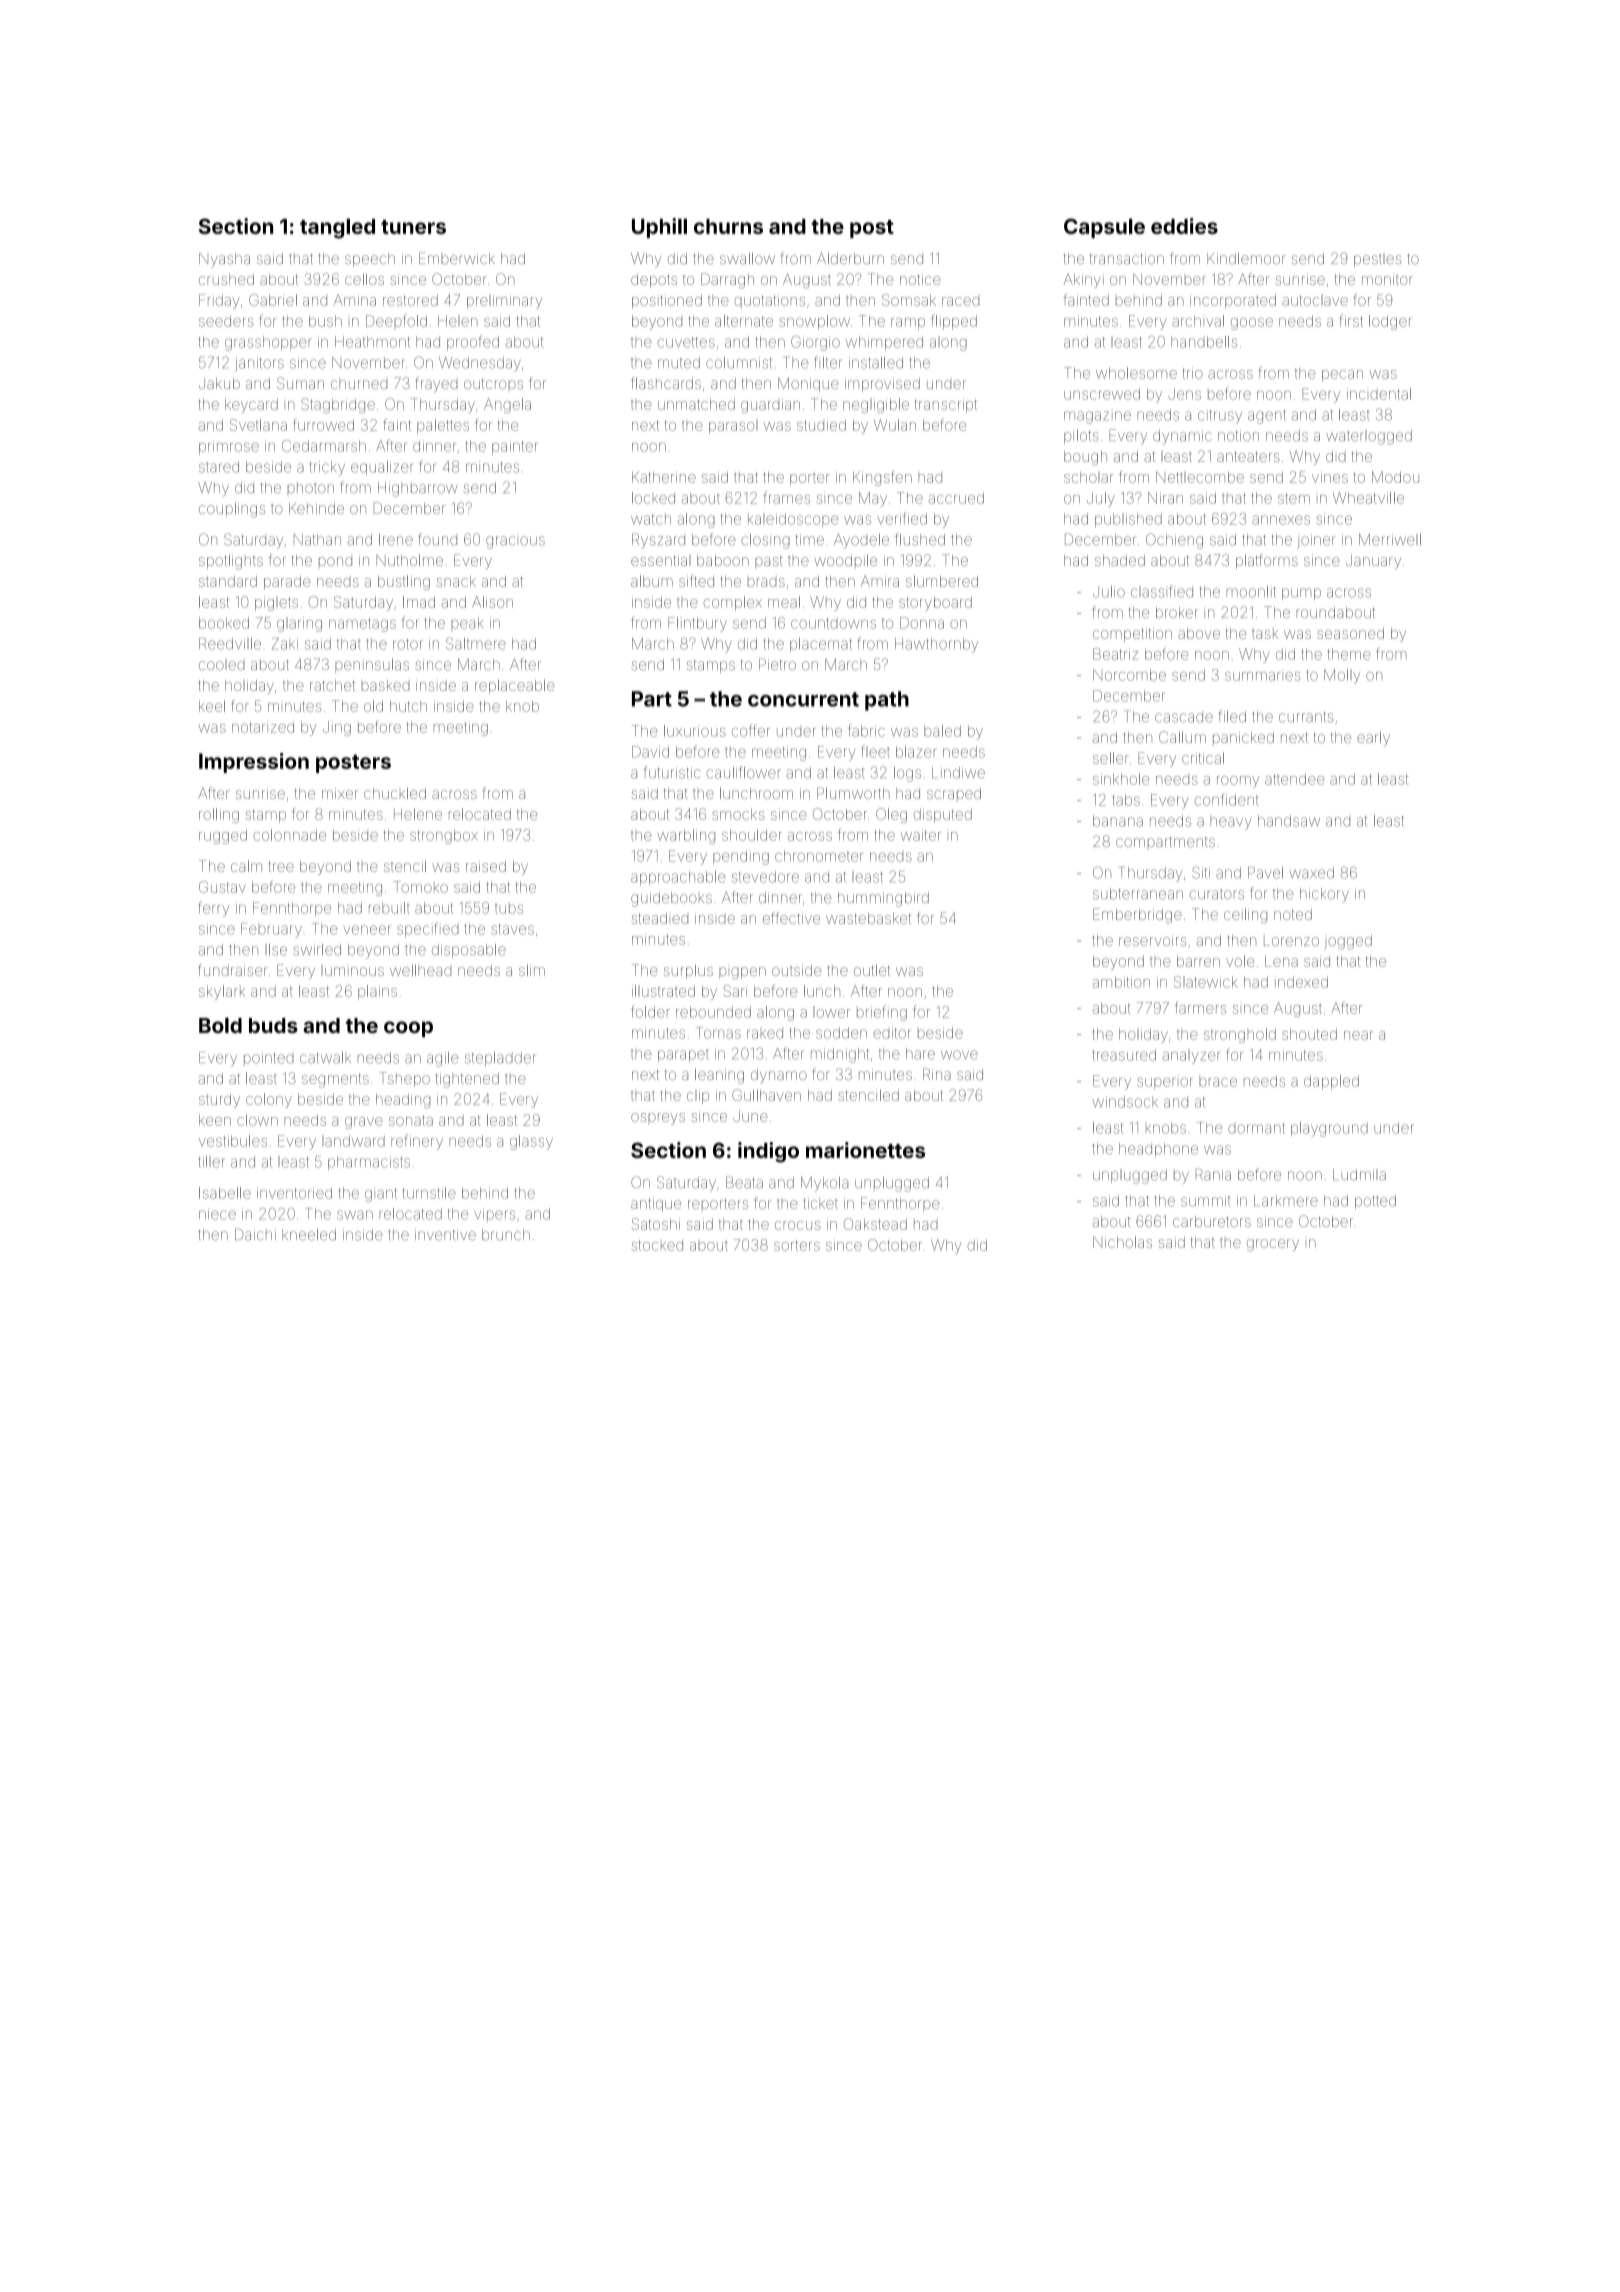 This screenshot has height=2292, width=1620. Describe the element at coordinates (309, 1235) in the screenshot. I see `kneeled` at that location.
